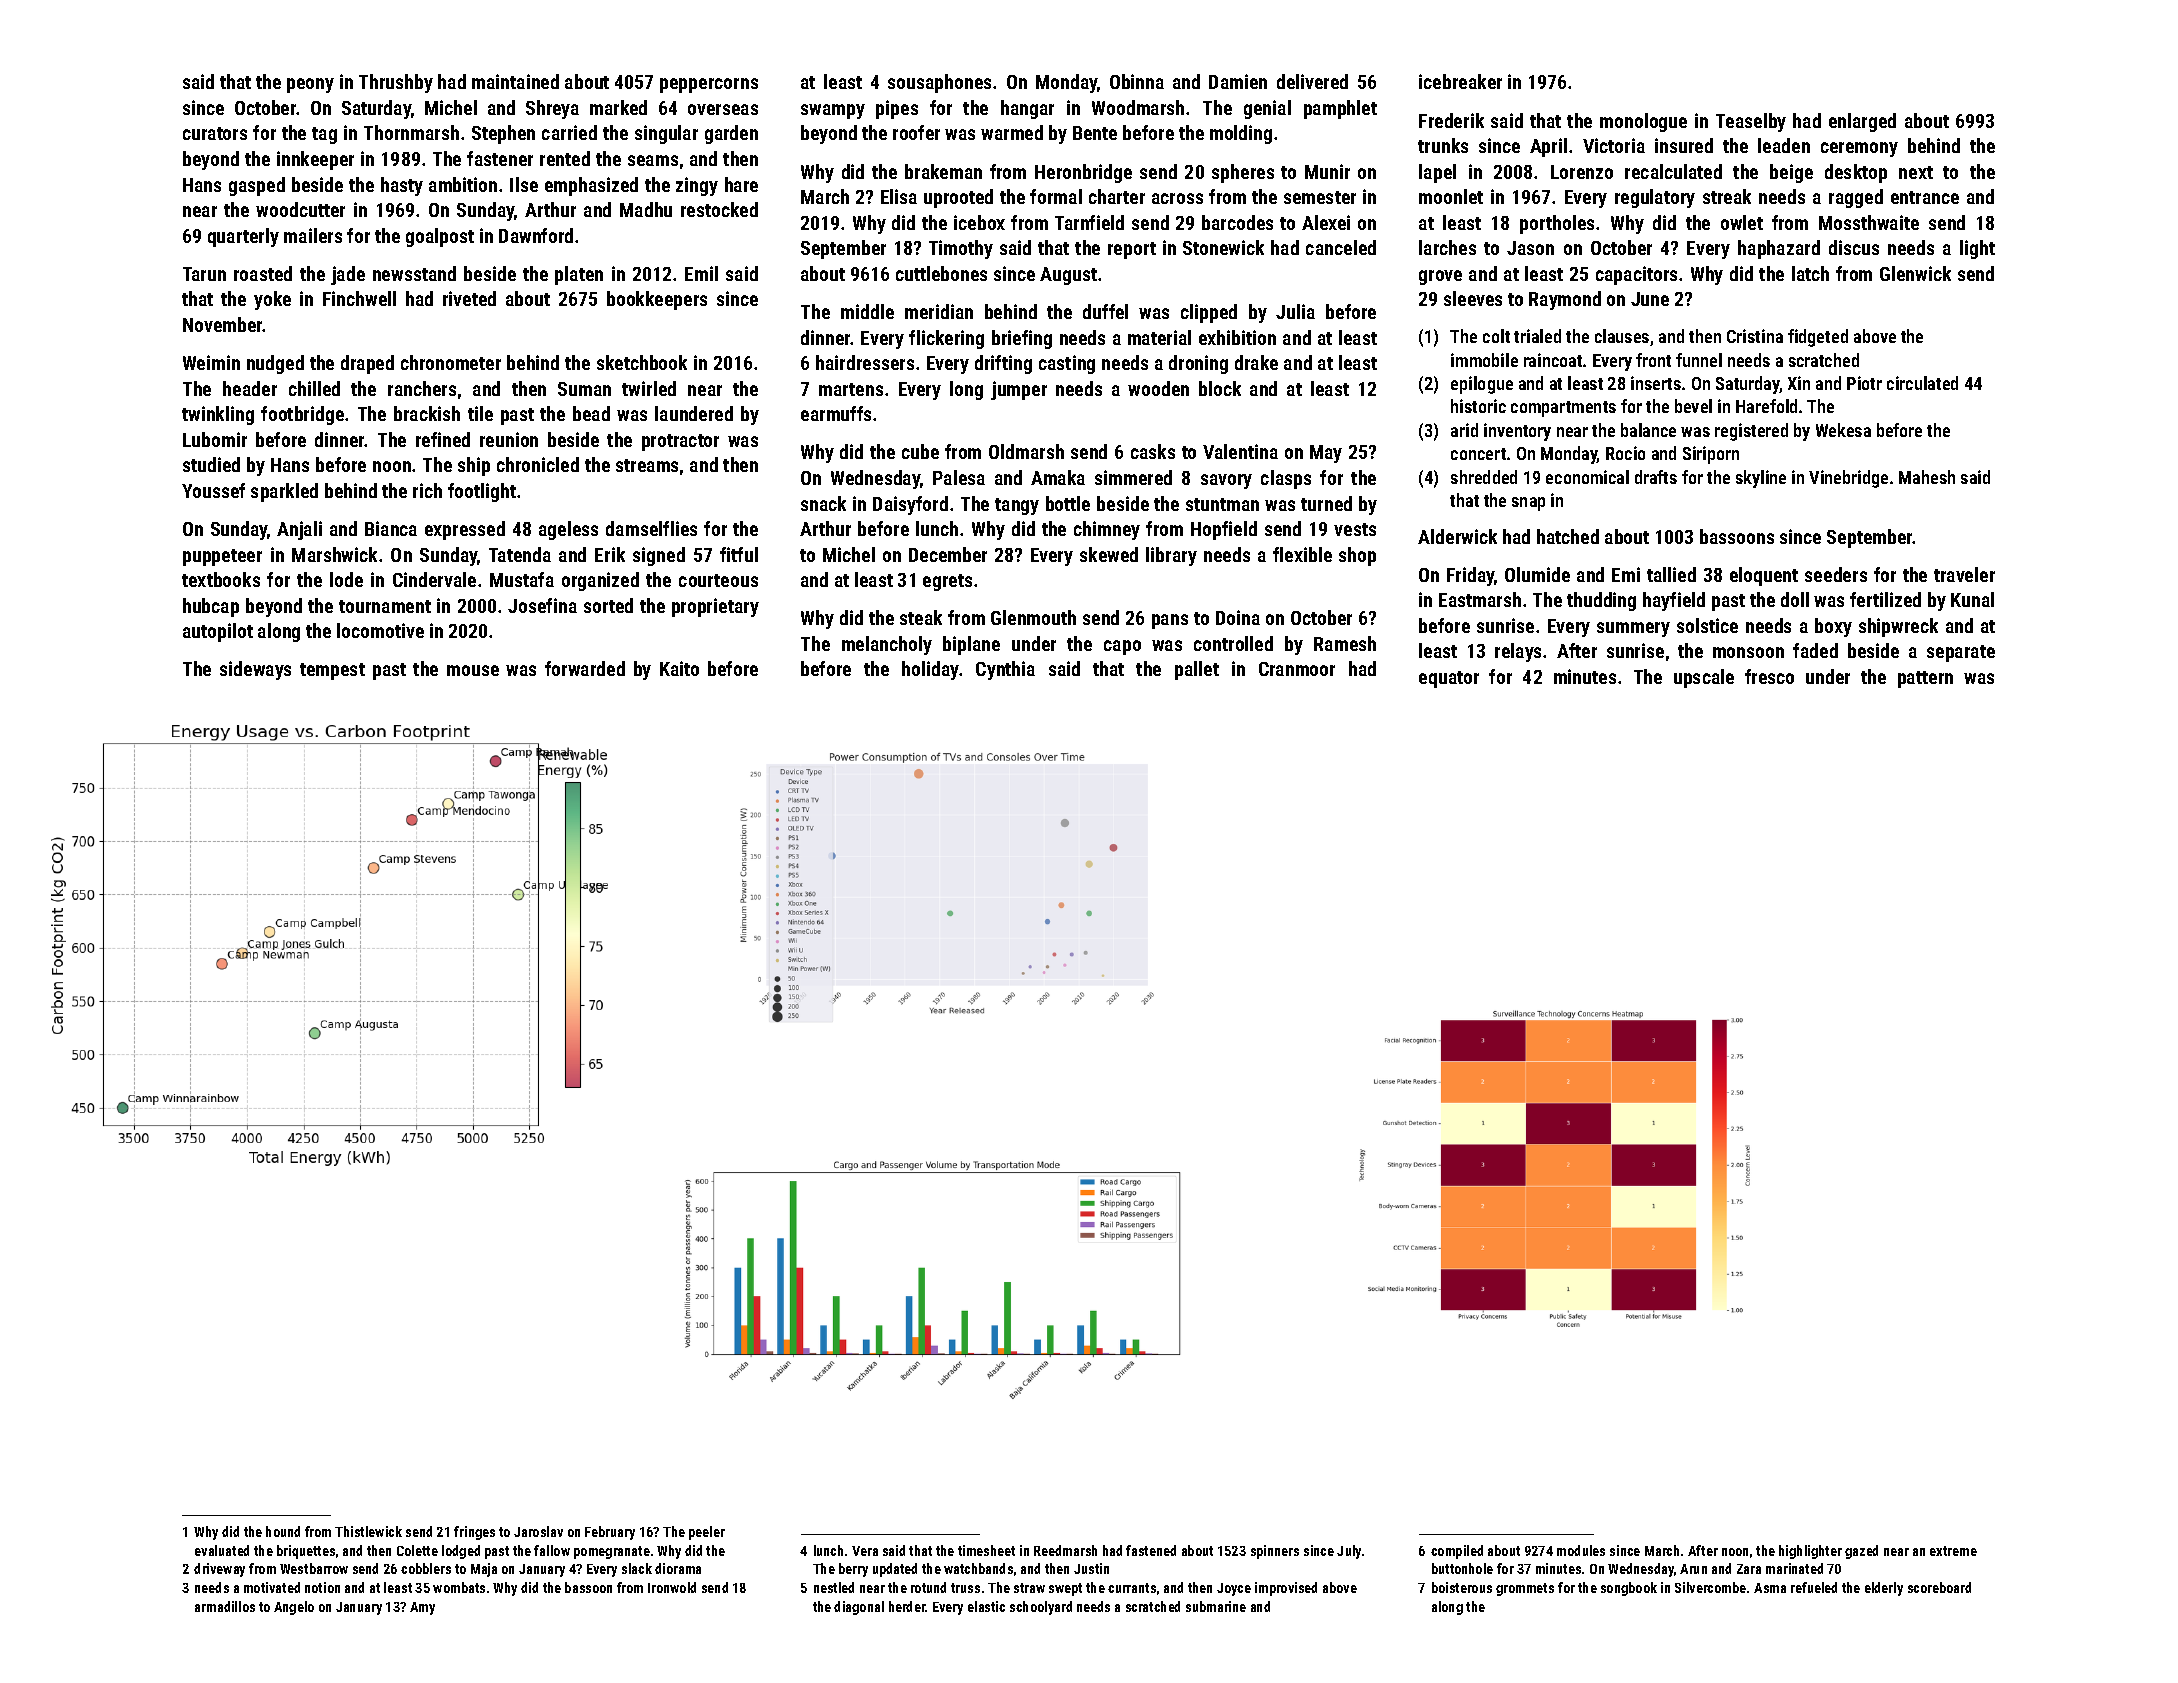  What do you see at coordinates (1861, 1552) in the screenshot?
I see `gazed` at bounding box center [1861, 1552].
